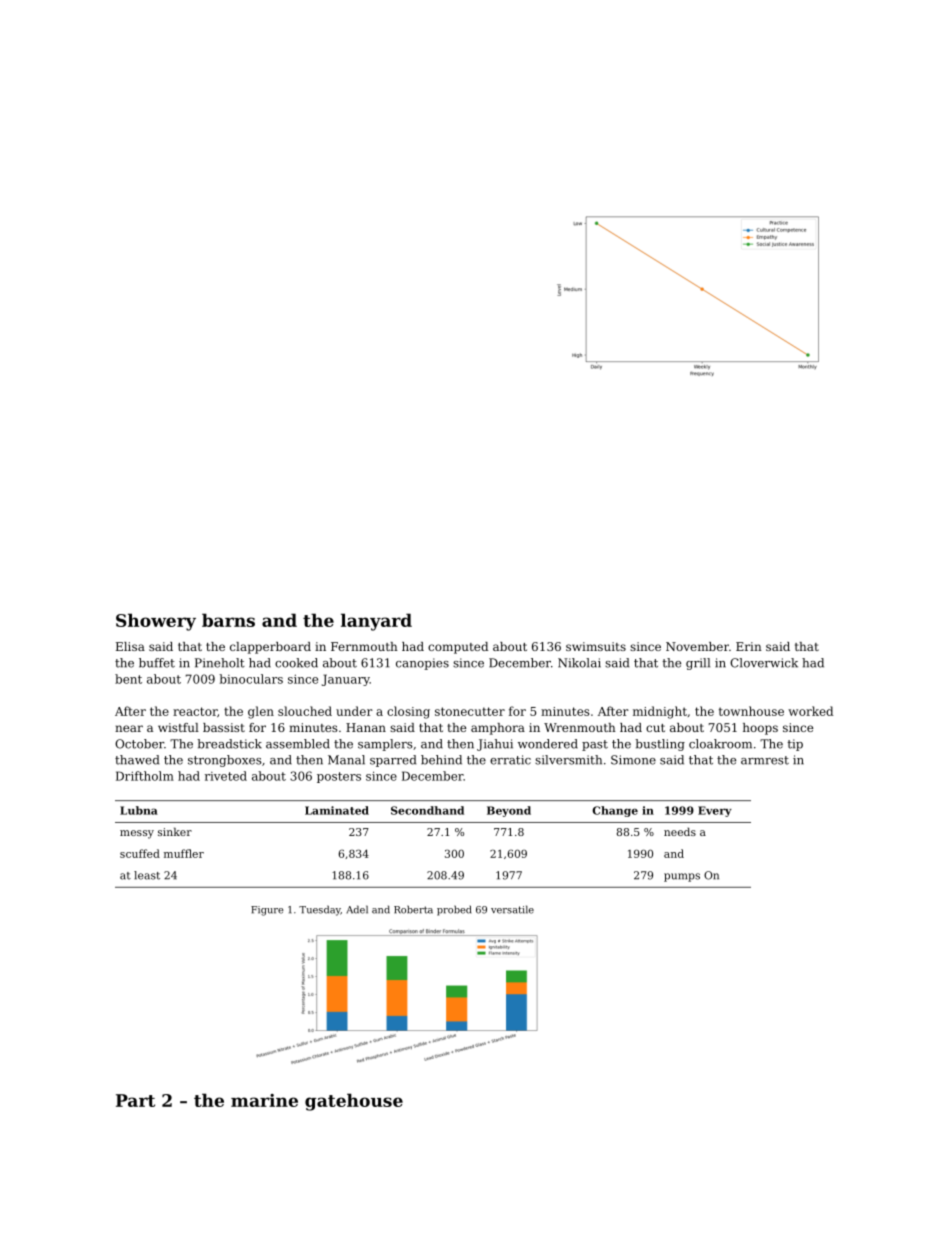 The image size is (952, 1233). Describe the element at coordinates (264, 1100) in the screenshot. I see `marine` at that location.
